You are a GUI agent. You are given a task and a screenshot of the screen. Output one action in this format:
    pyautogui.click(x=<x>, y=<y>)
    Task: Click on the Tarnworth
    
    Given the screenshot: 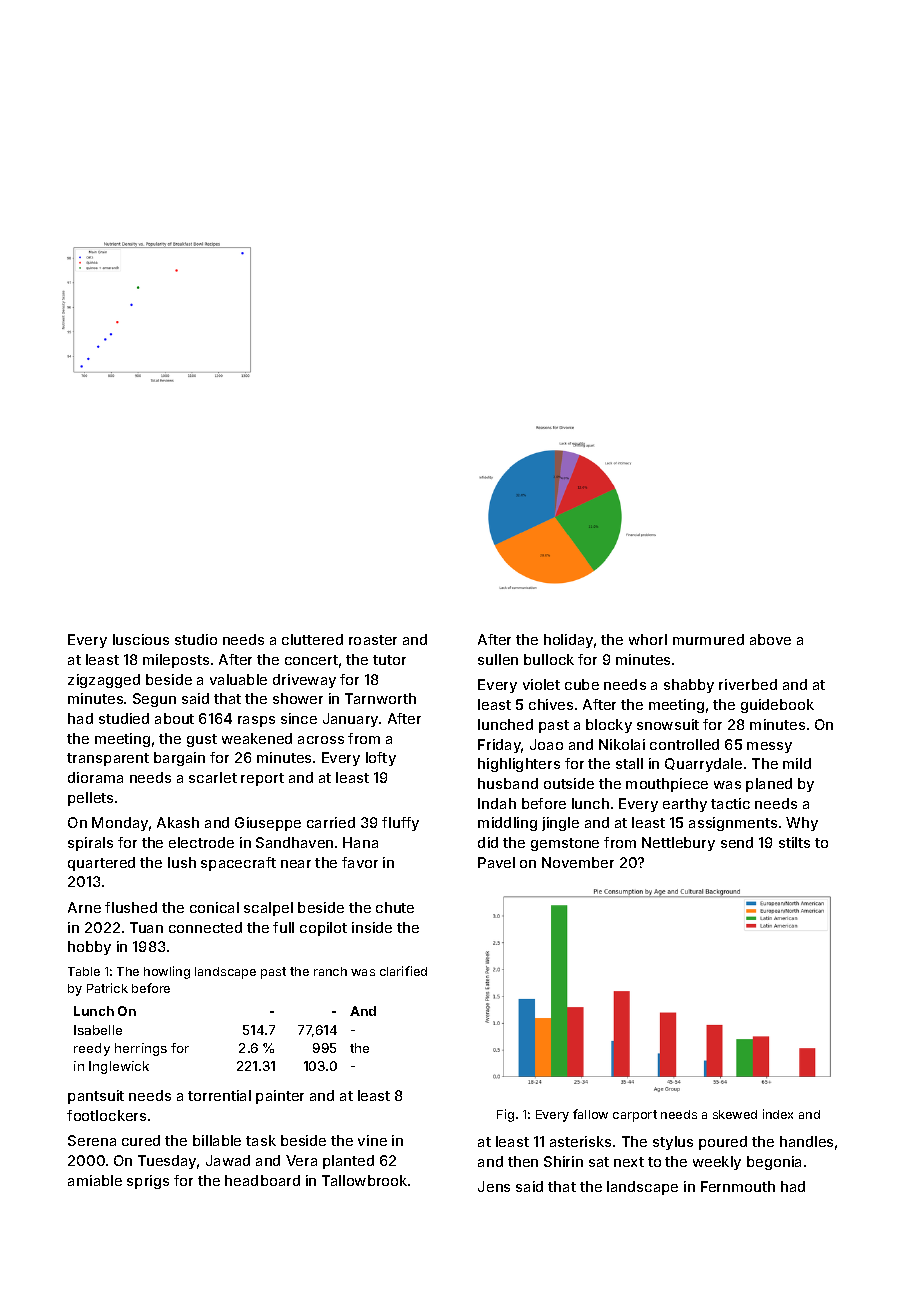 What is the action you would take?
    pyautogui.click(x=380, y=698)
